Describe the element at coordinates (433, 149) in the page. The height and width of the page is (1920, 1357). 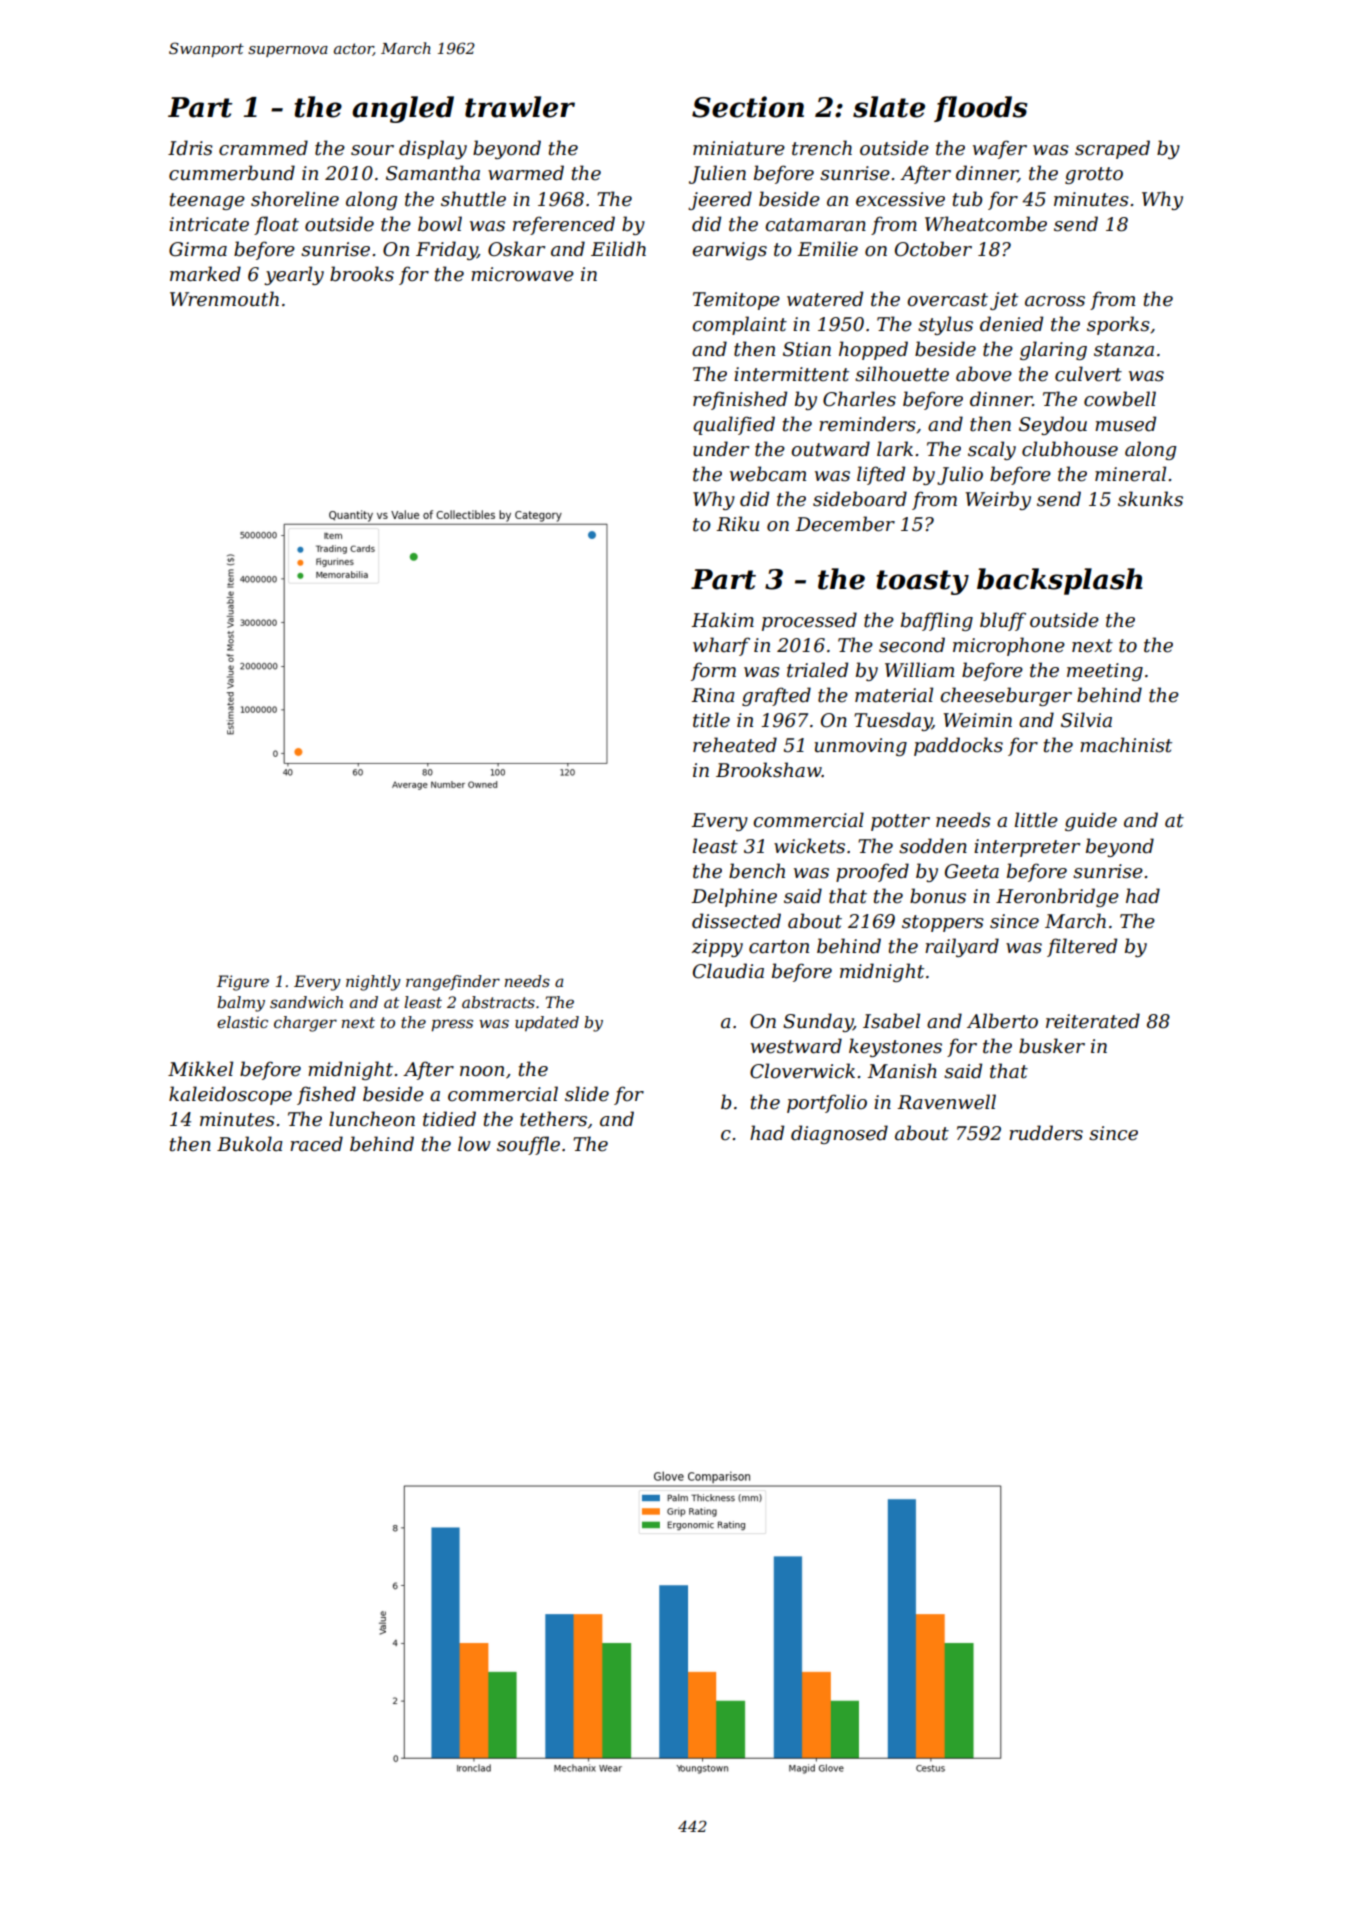
I see `display` at that location.
